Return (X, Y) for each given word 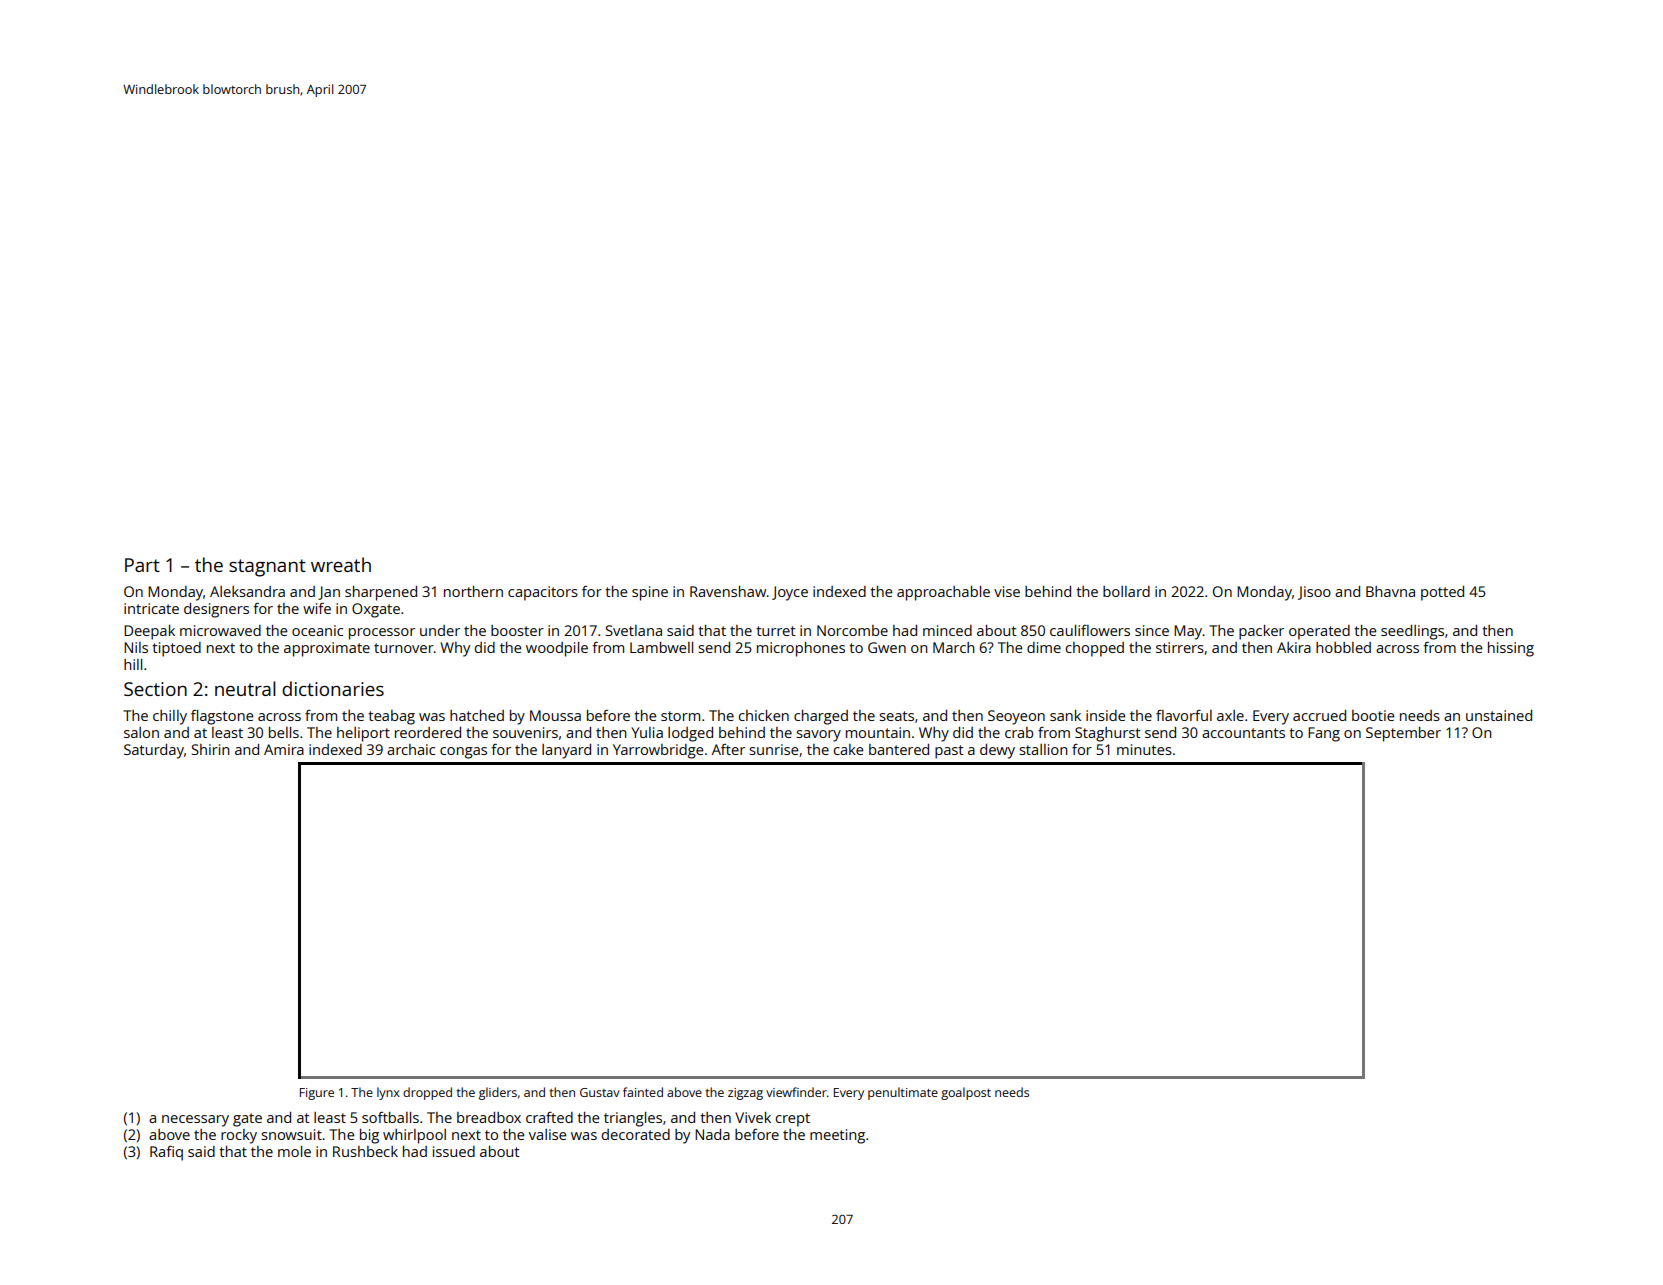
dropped (427, 1093)
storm (680, 716)
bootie (1373, 715)
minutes (1144, 749)
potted (1442, 593)
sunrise (773, 749)
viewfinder (796, 1092)
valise (547, 1134)
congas (463, 753)
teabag (391, 717)
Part (142, 565)
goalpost (966, 1093)
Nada (712, 1134)
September (1403, 734)
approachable (943, 593)
